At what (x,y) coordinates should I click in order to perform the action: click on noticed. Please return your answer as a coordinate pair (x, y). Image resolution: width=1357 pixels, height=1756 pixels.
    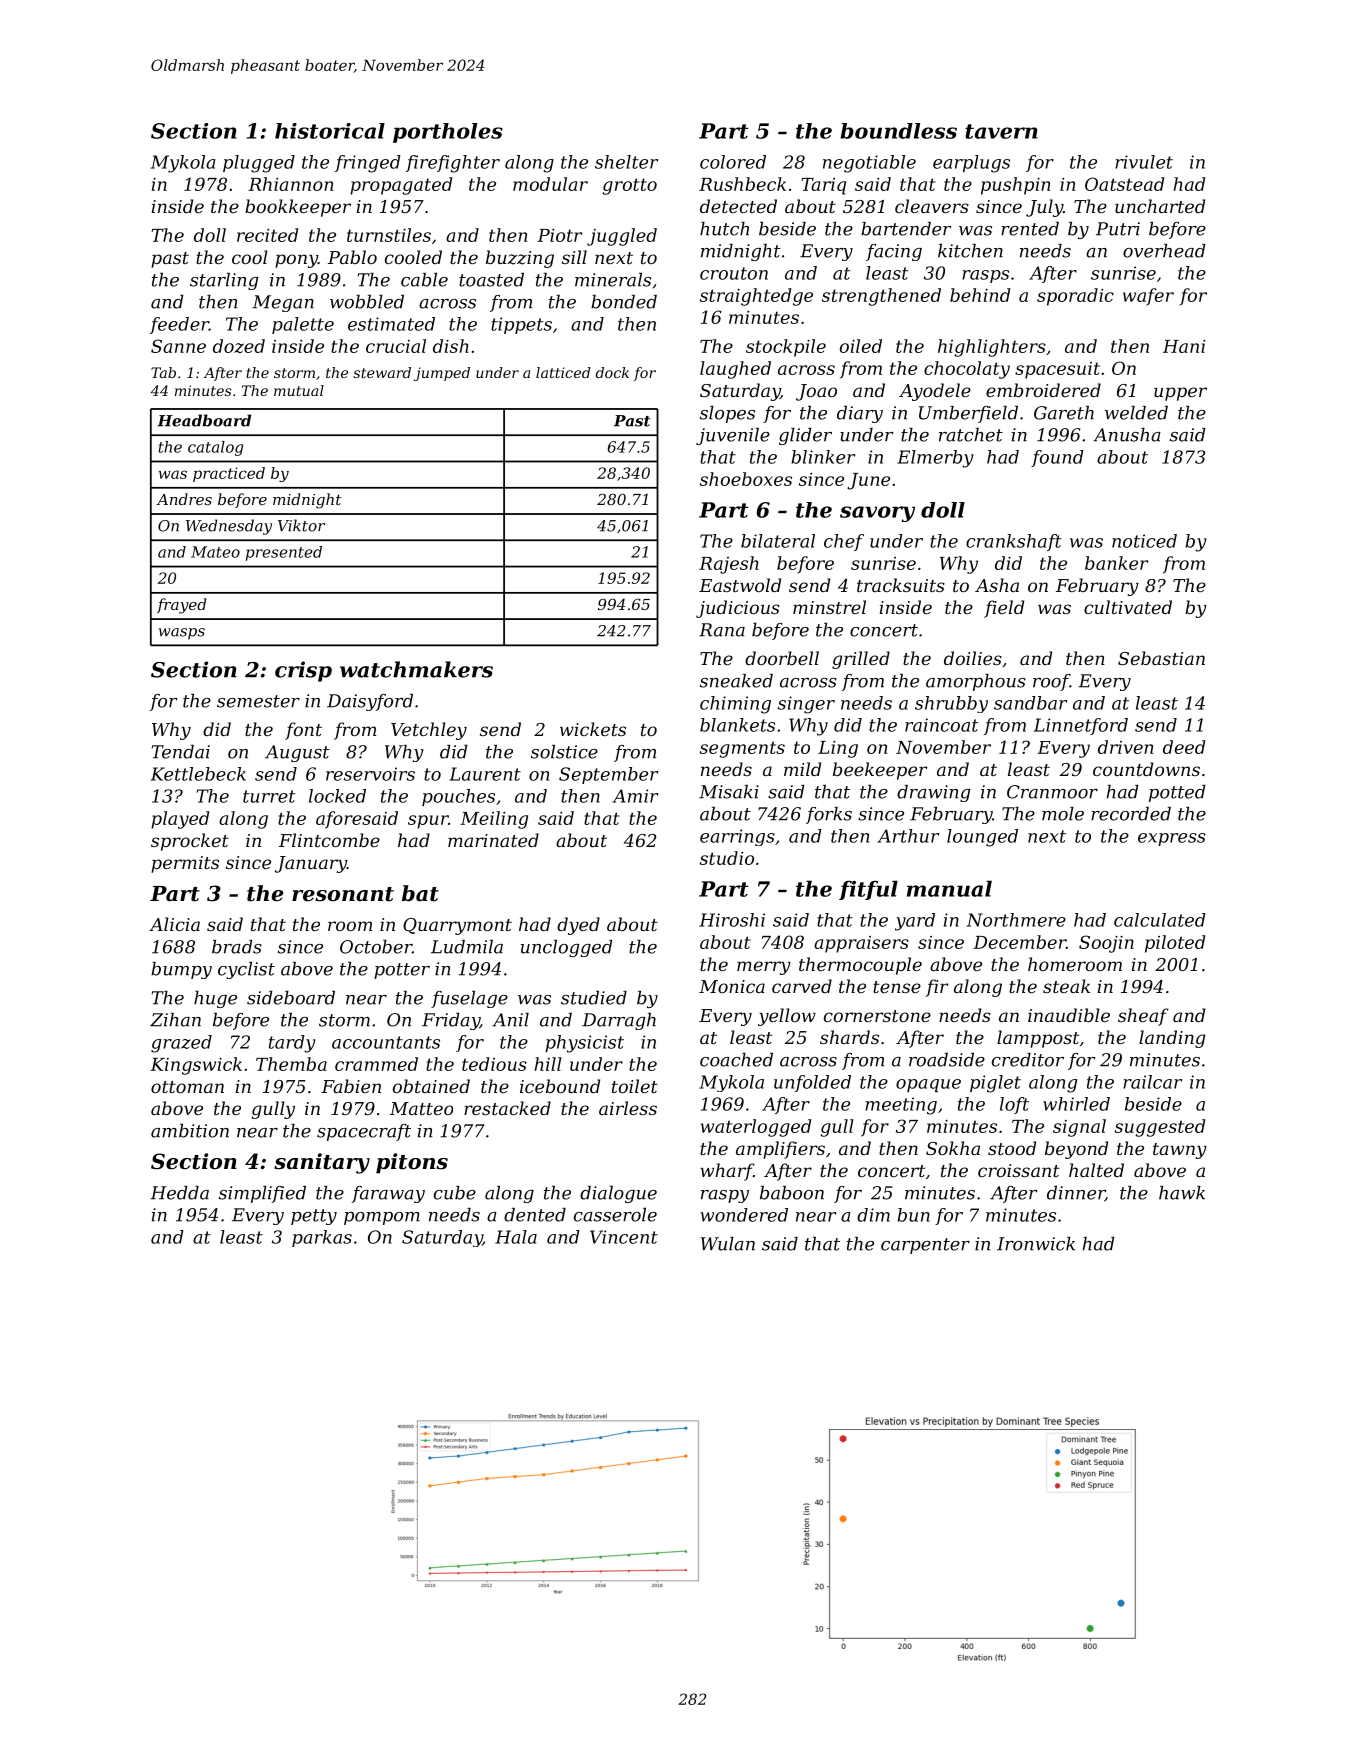
    Looking at the image, I should click on (1144, 541).
